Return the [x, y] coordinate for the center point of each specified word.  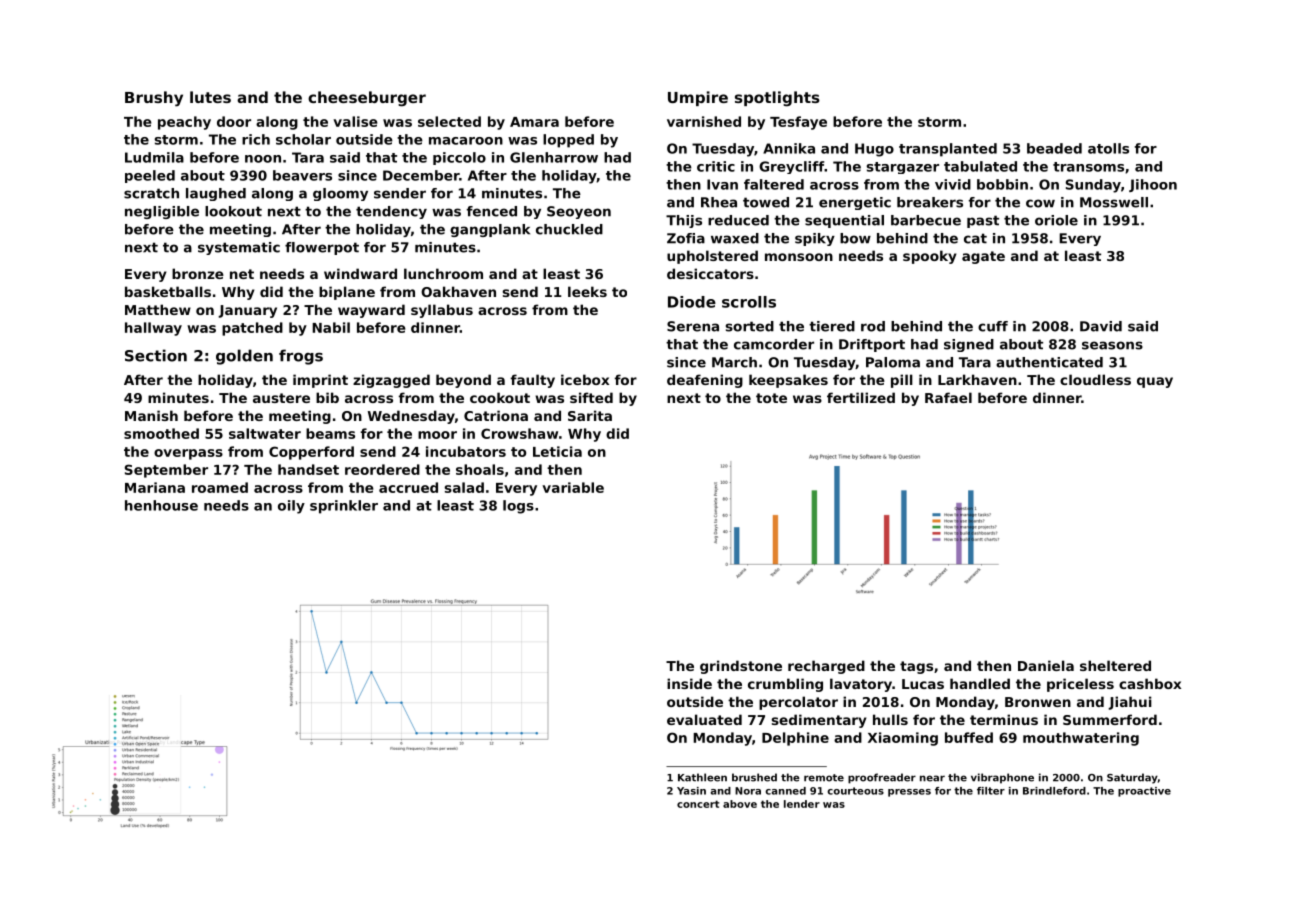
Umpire [698, 98]
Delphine [795, 739]
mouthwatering [1081, 739]
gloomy [340, 194]
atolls [1108, 148]
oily [291, 507]
